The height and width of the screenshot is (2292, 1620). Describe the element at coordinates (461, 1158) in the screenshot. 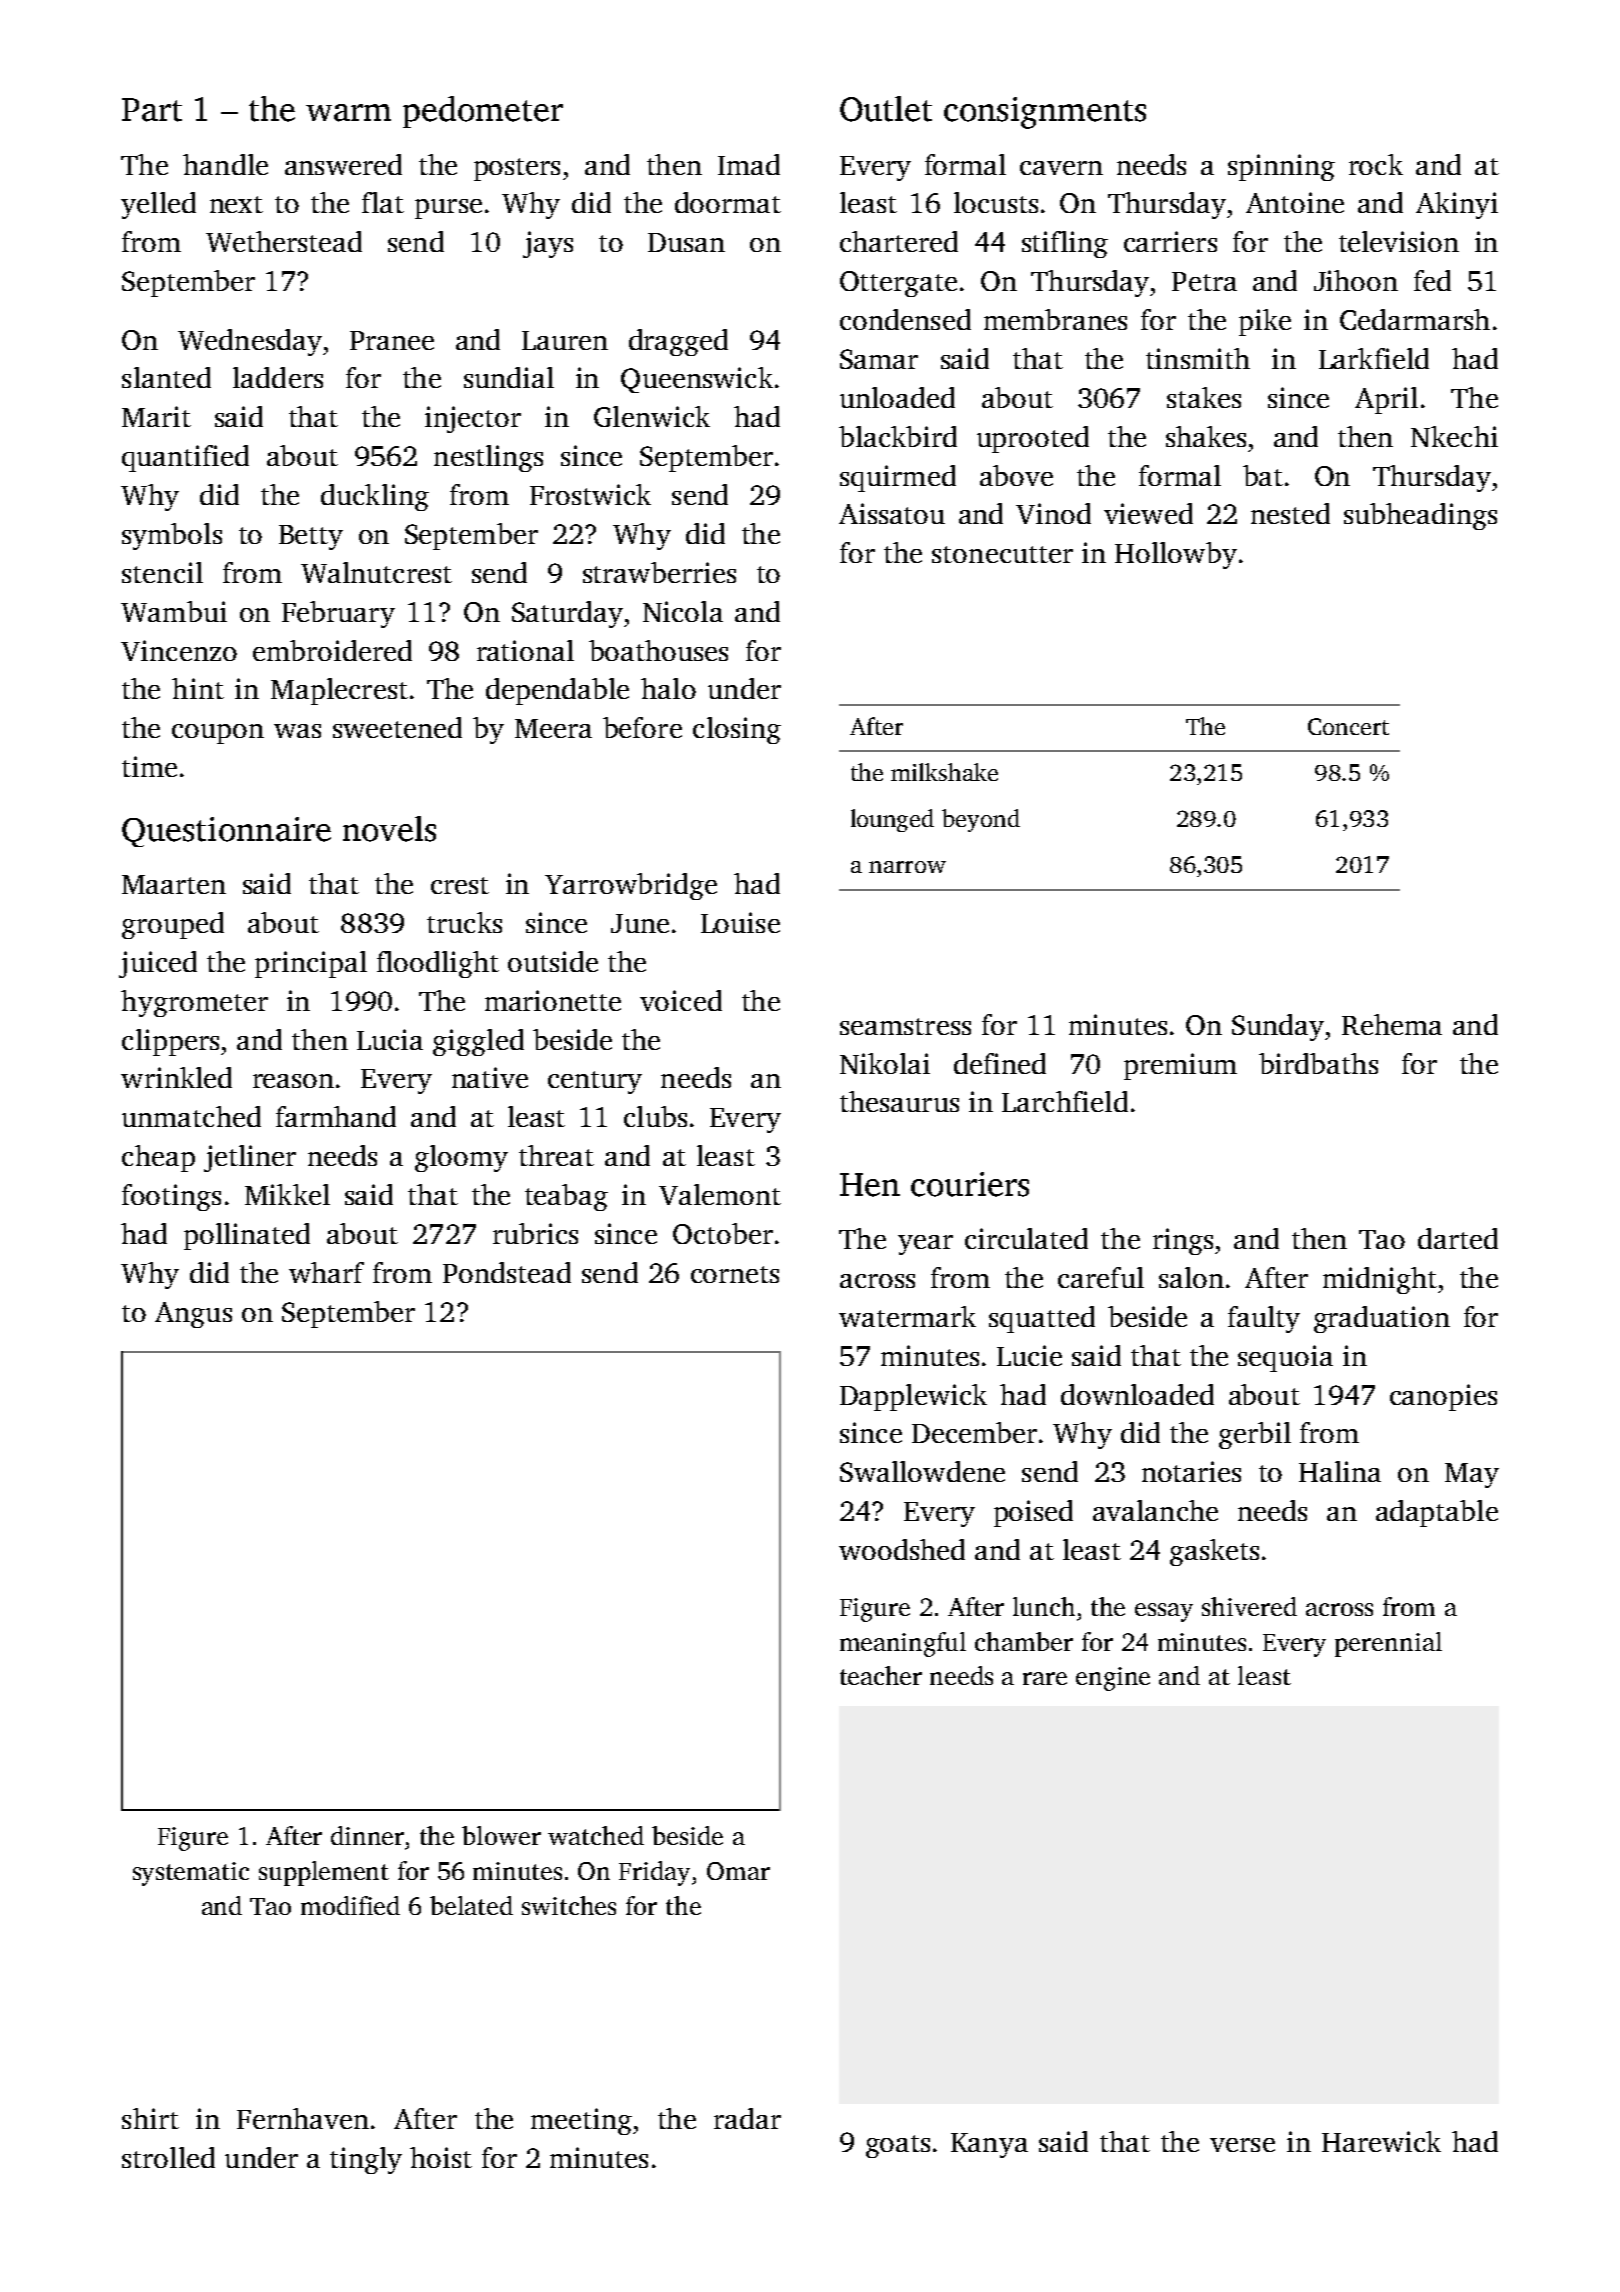

I see `gloomy` at that location.
